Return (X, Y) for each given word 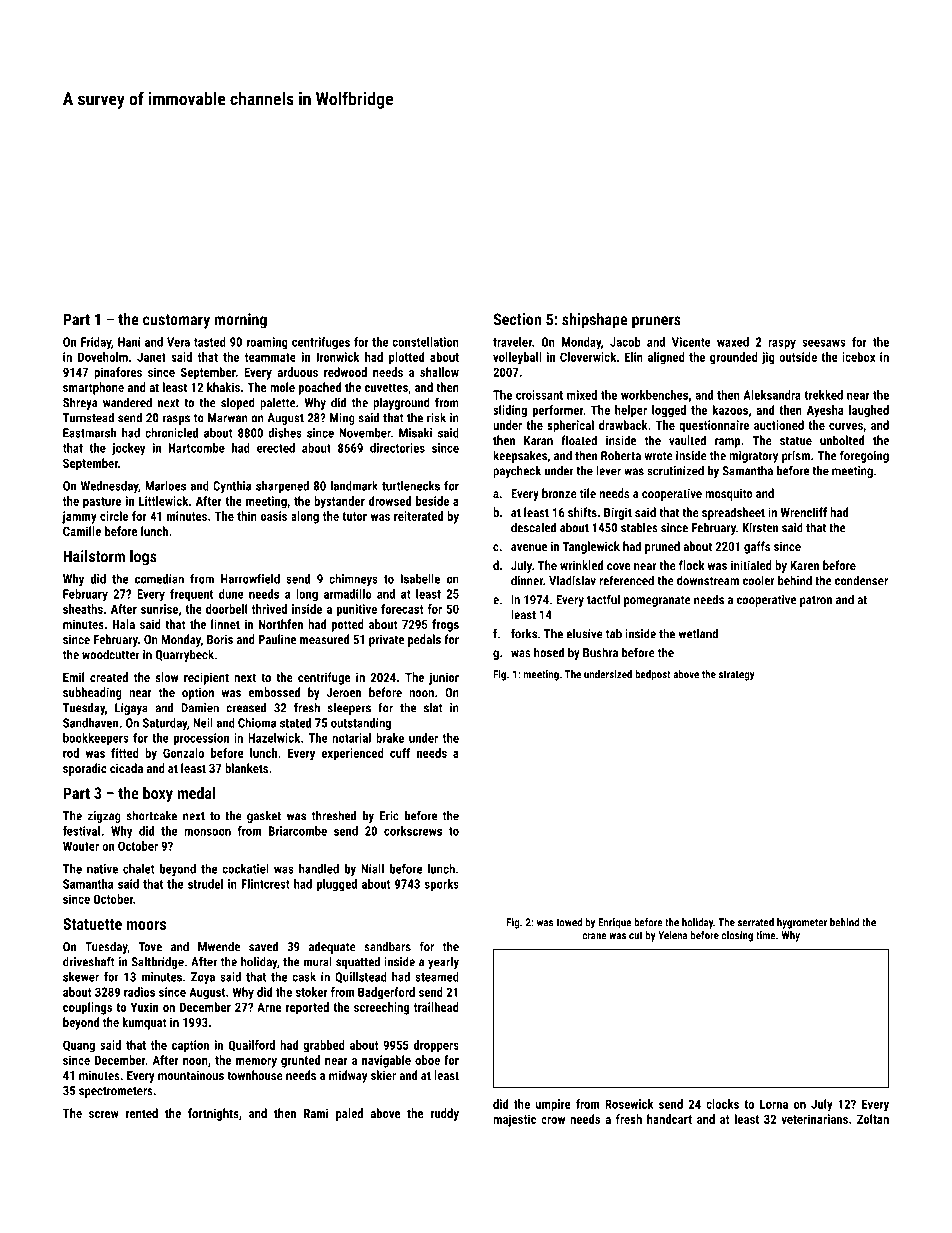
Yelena (672, 935)
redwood (345, 372)
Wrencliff (804, 512)
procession (201, 739)
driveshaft (89, 961)
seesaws (824, 343)
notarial (351, 738)
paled (349, 1114)
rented (142, 1113)
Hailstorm (94, 556)
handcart (669, 1119)
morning (241, 321)
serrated (756, 922)
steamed (437, 977)
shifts (582, 512)
